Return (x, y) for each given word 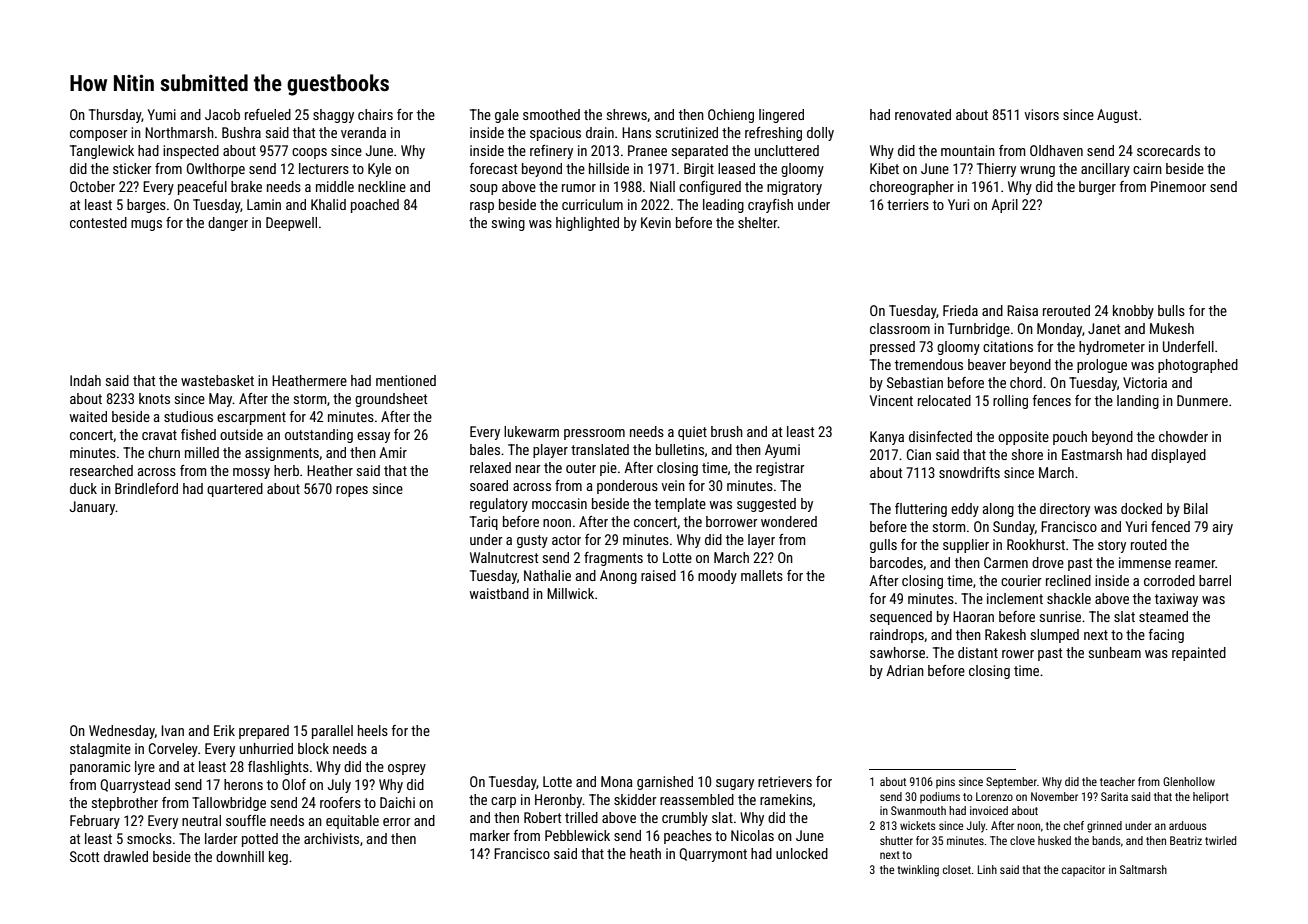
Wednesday (122, 732)
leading (723, 206)
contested (98, 222)
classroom (900, 328)
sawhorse (897, 652)
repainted (1199, 654)
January (93, 508)
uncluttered (787, 150)
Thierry (996, 170)
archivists (331, 838)
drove (1048, 562)
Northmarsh (179, 132)
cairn (1147, 168)
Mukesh (1172, 328)
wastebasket (217, 380)
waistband (499, 593)
